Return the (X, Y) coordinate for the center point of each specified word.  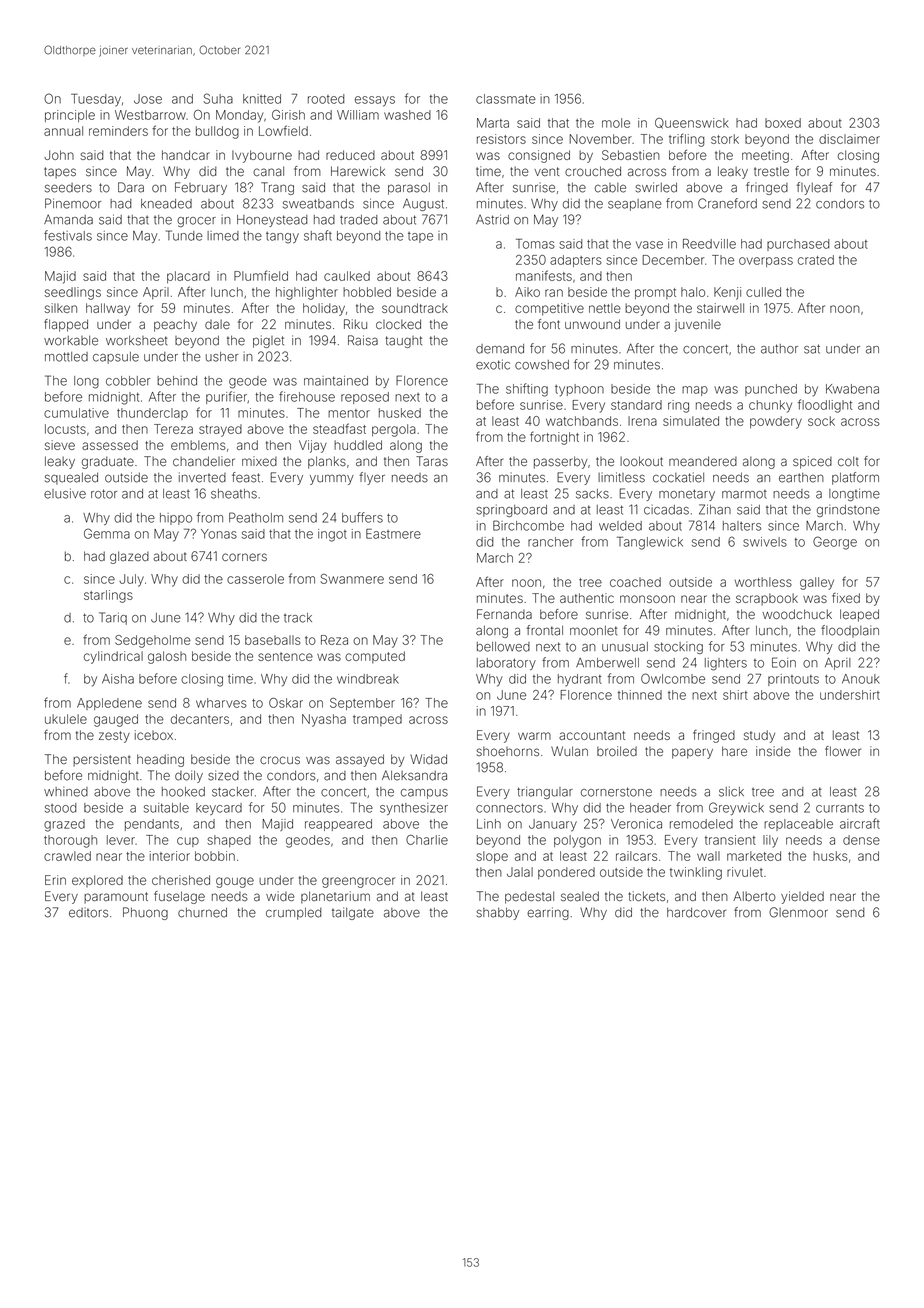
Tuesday (96, 100)
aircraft (860, 823)
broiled (617, 751)
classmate (506, 99)
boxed (783, 123)
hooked (183, 792)
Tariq (113, 618)
